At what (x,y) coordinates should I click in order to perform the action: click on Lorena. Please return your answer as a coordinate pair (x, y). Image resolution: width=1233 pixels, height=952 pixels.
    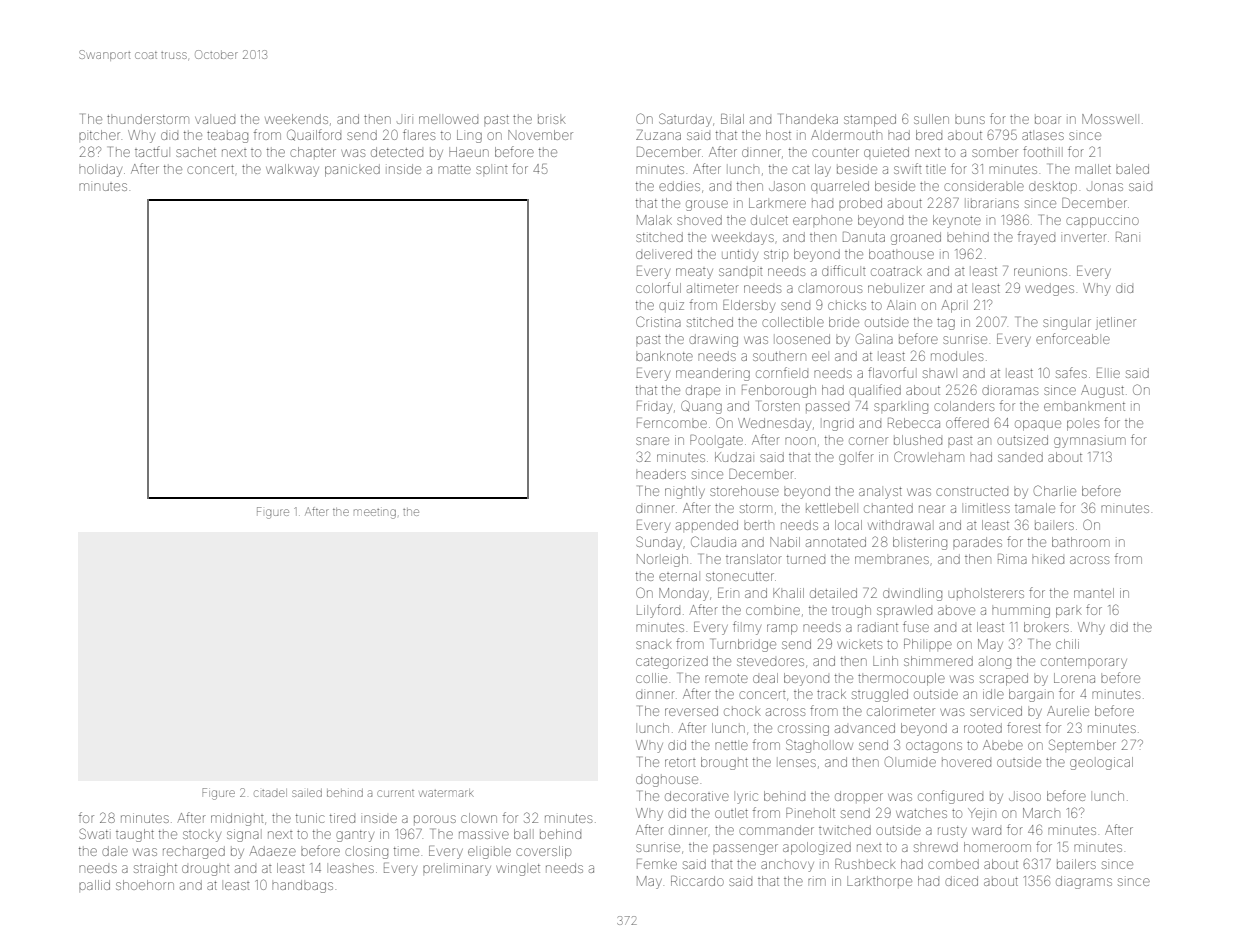
    Looking at the image, I should click on (1074, 678).
